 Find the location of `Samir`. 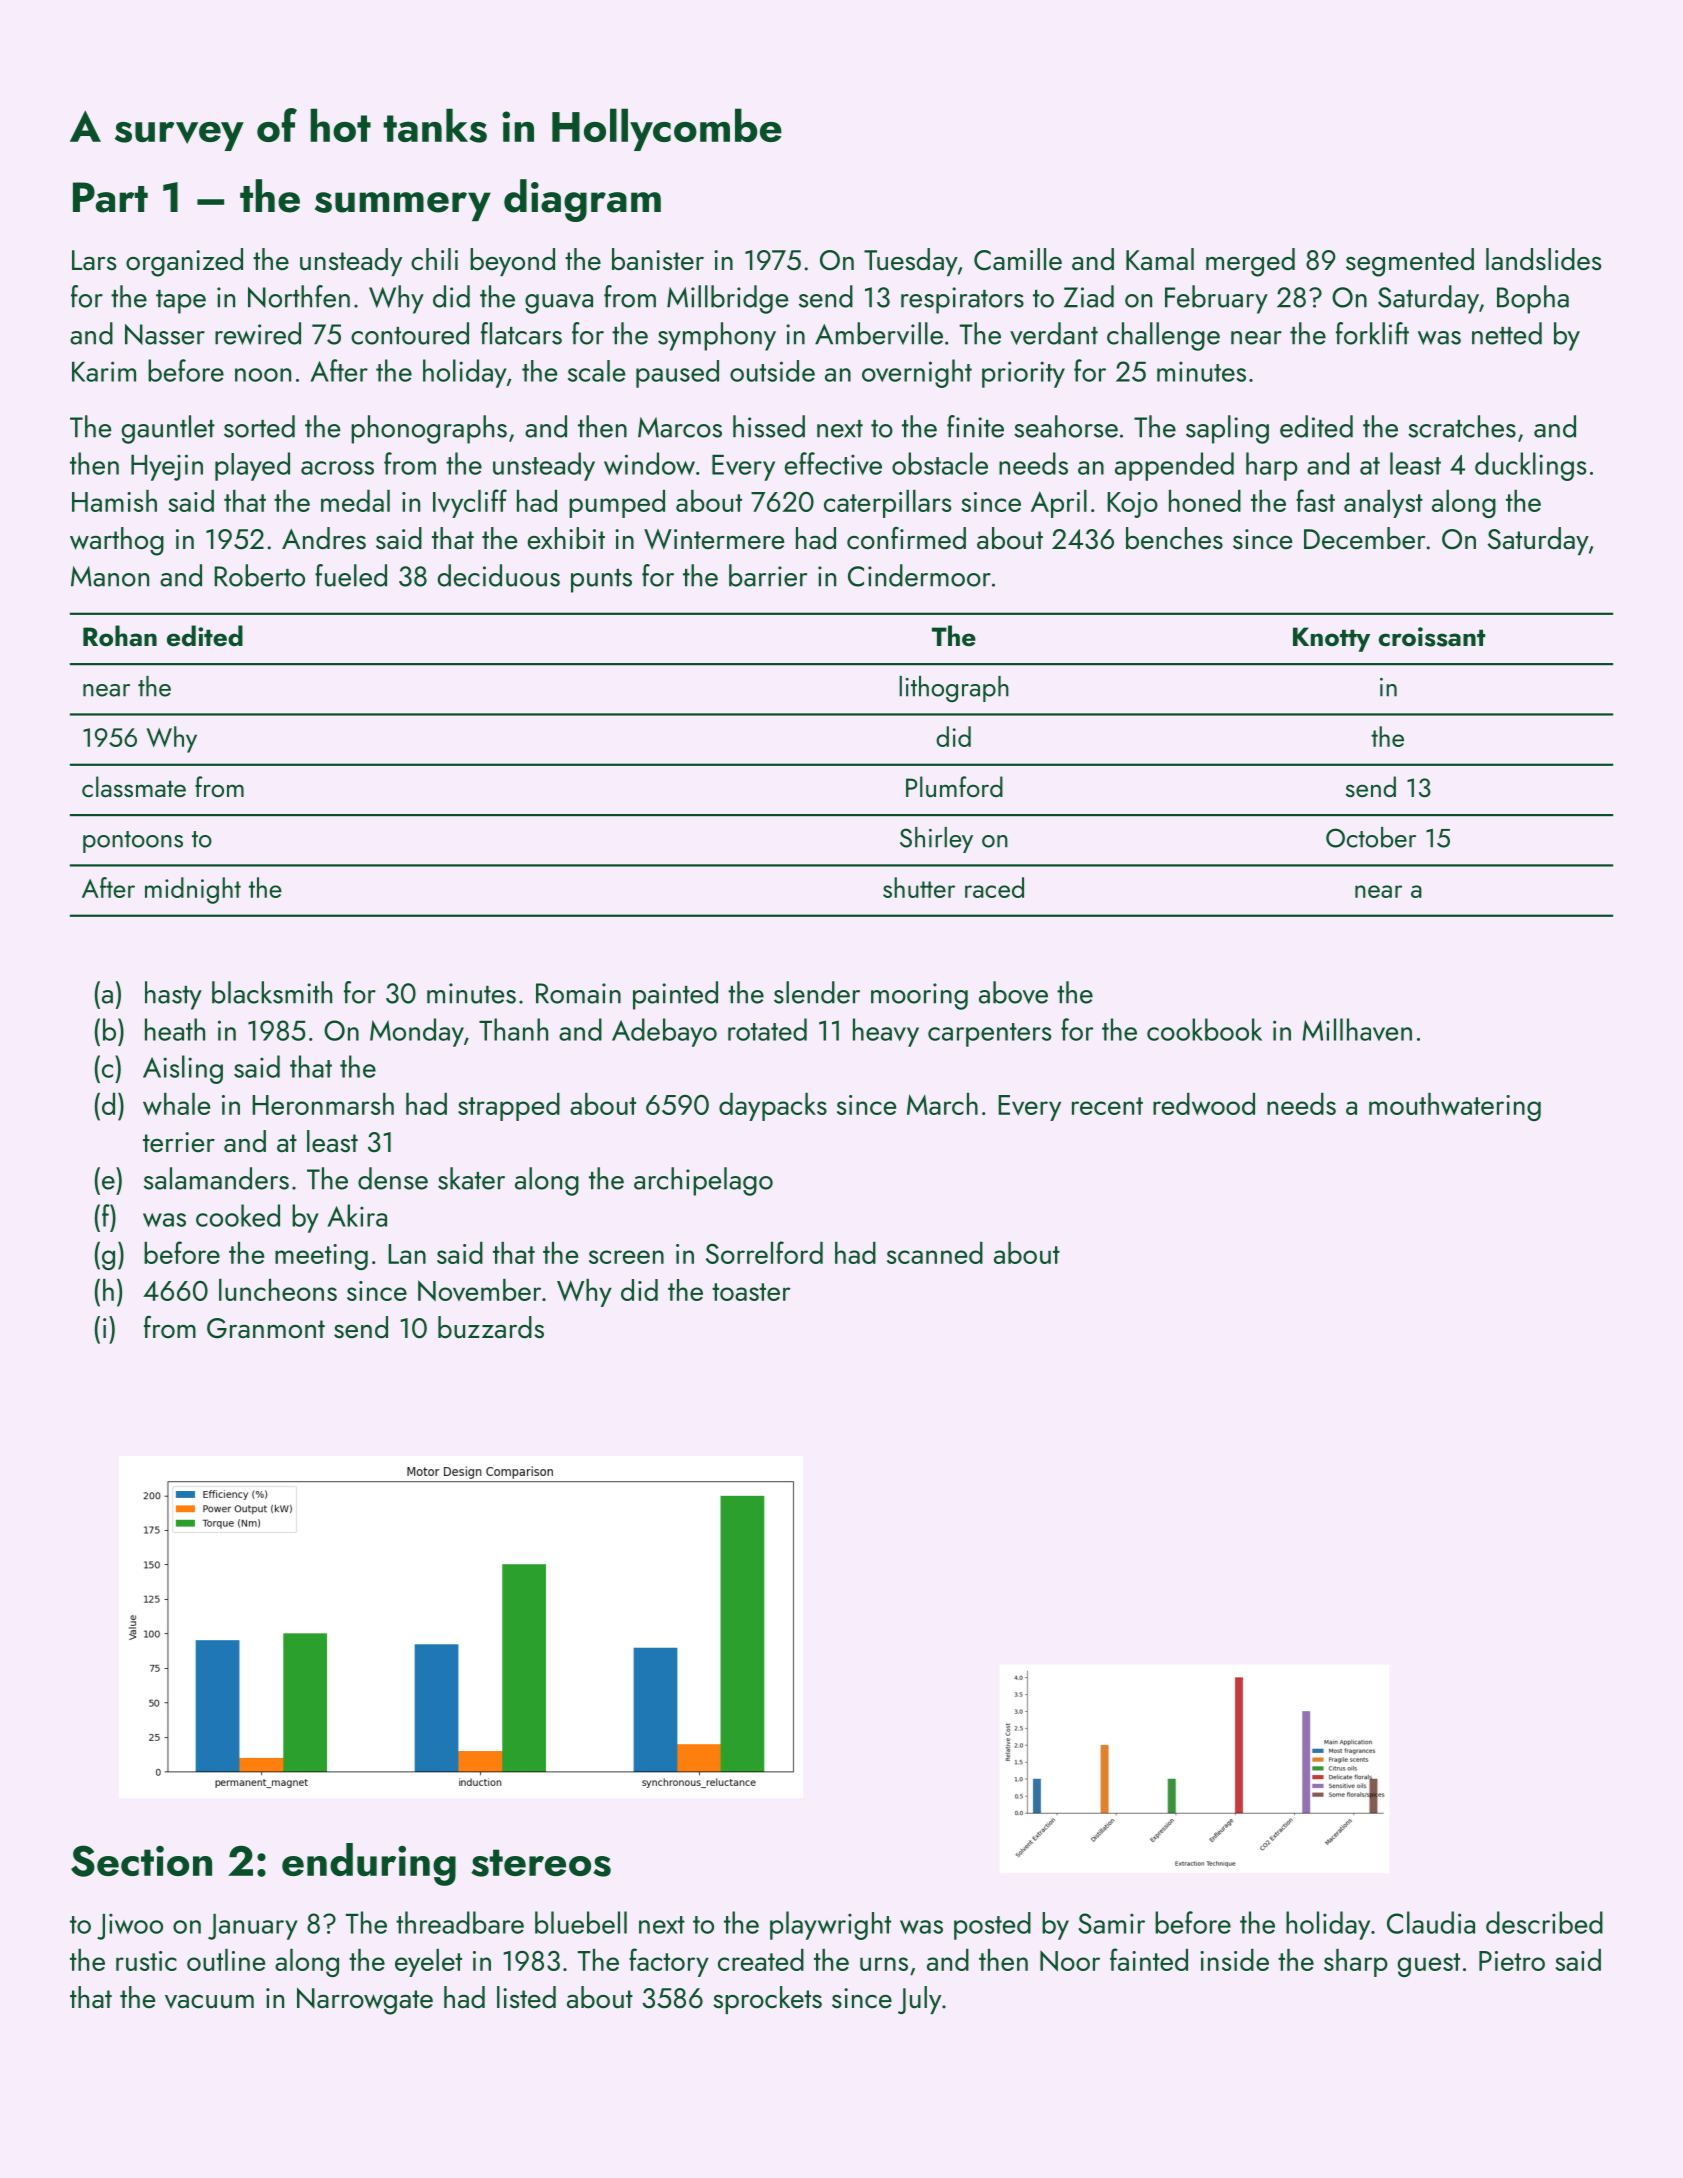

Samir is located at coordinates (1111, 1923).
